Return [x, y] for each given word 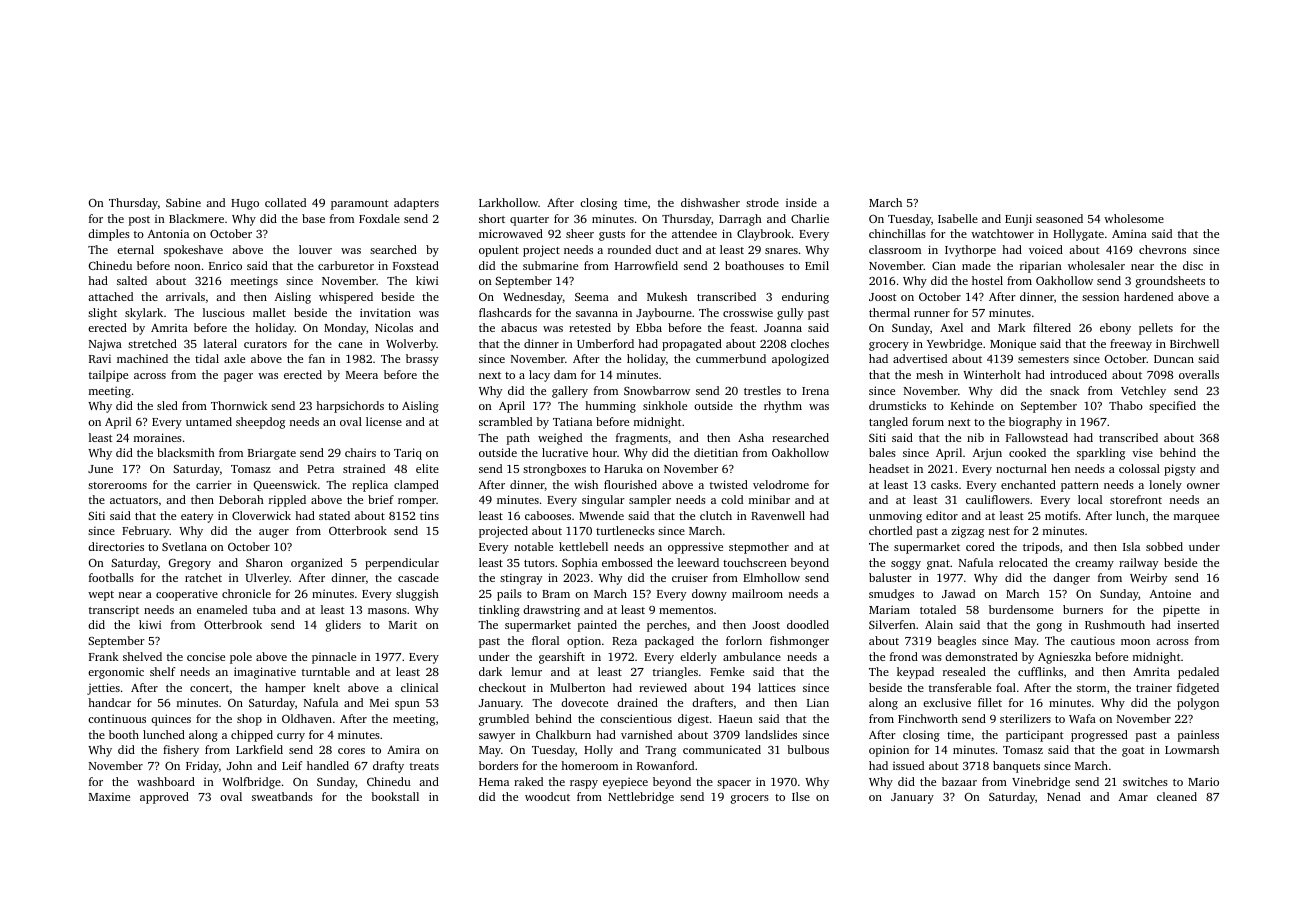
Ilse [801, 796]
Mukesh [667, 296]
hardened [1148, 296]
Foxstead [416, 265]
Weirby [1148, 579]
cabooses [548, 515]
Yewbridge [954, 345]
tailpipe [108, 376]
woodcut [547, 796]
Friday [202, 767]
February [146, 532]
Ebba [649, 327]
